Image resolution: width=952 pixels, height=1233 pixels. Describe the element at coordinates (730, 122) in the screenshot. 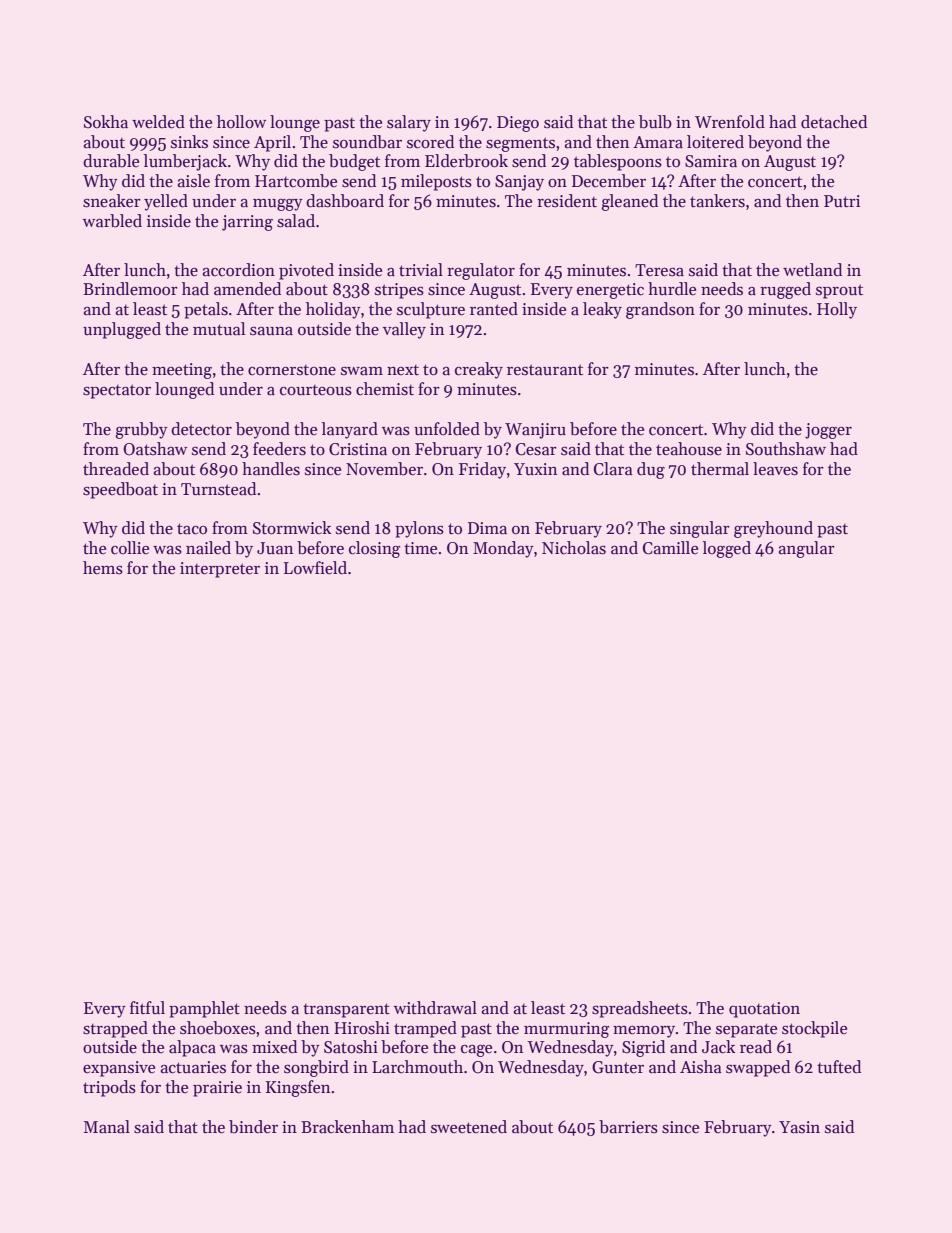

I see `Wrenfold` at that location.
